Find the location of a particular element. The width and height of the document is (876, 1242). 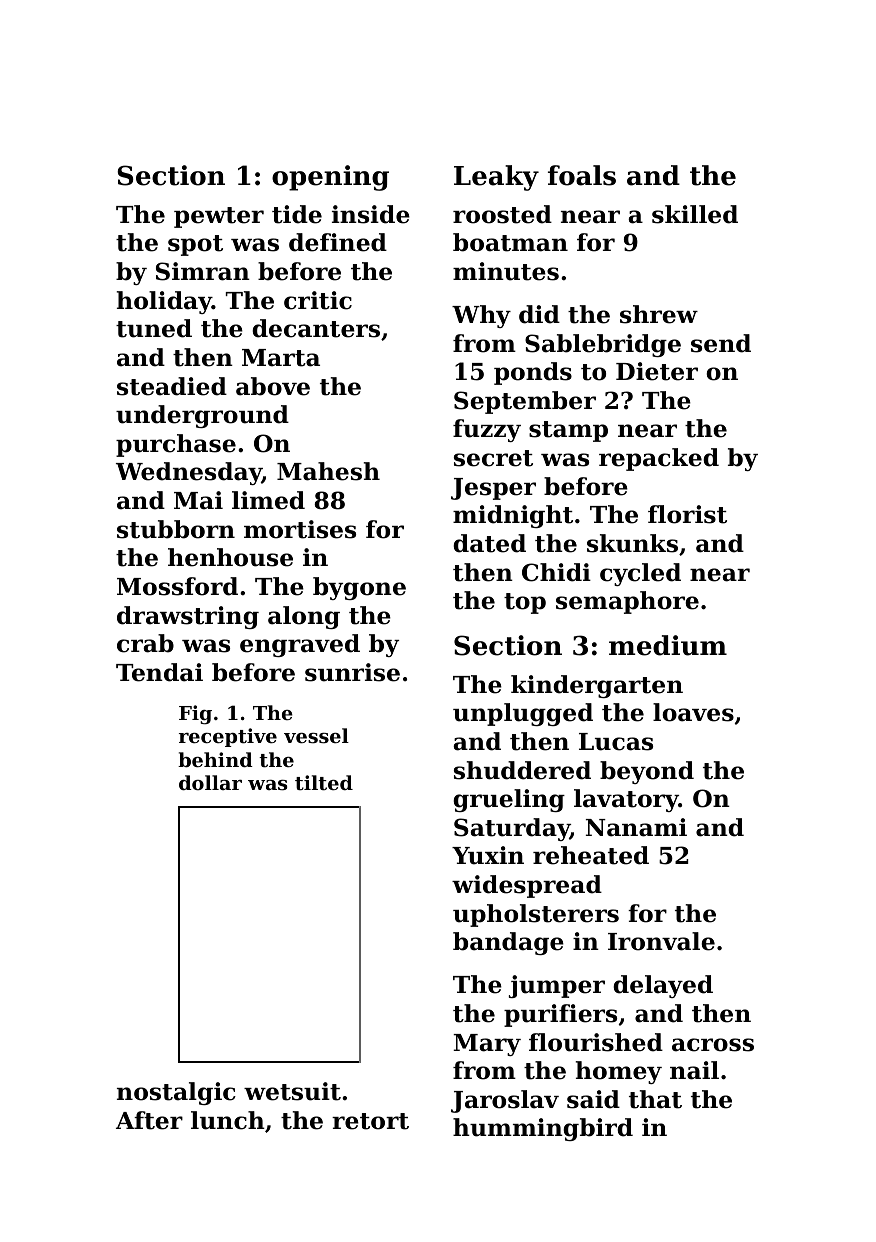

mortises is located at coordinates (300, 529).
